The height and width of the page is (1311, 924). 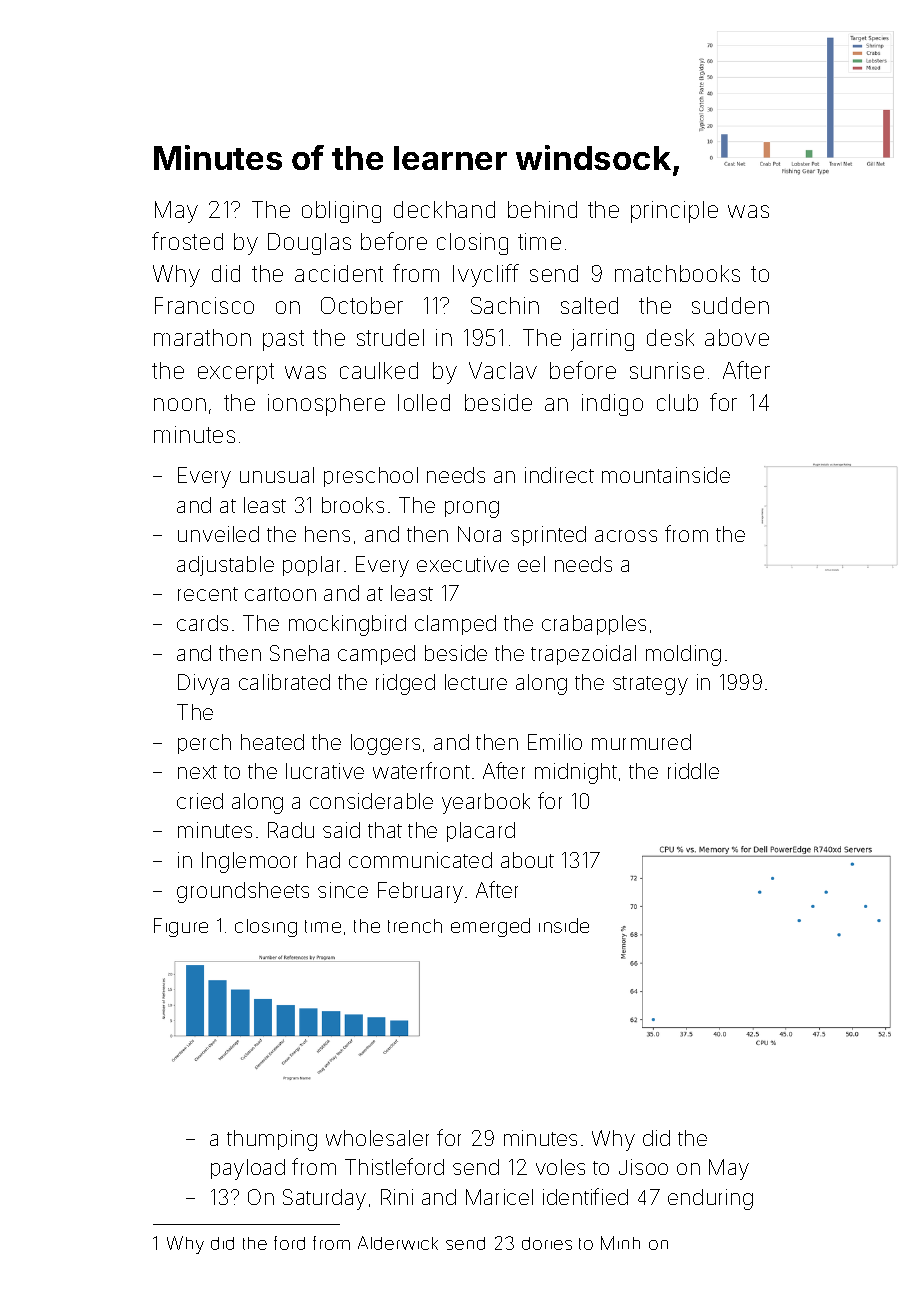 What do you see at coordinates (641, 742) in the page?
I see `murmured` at bounding box center [641, 742].
